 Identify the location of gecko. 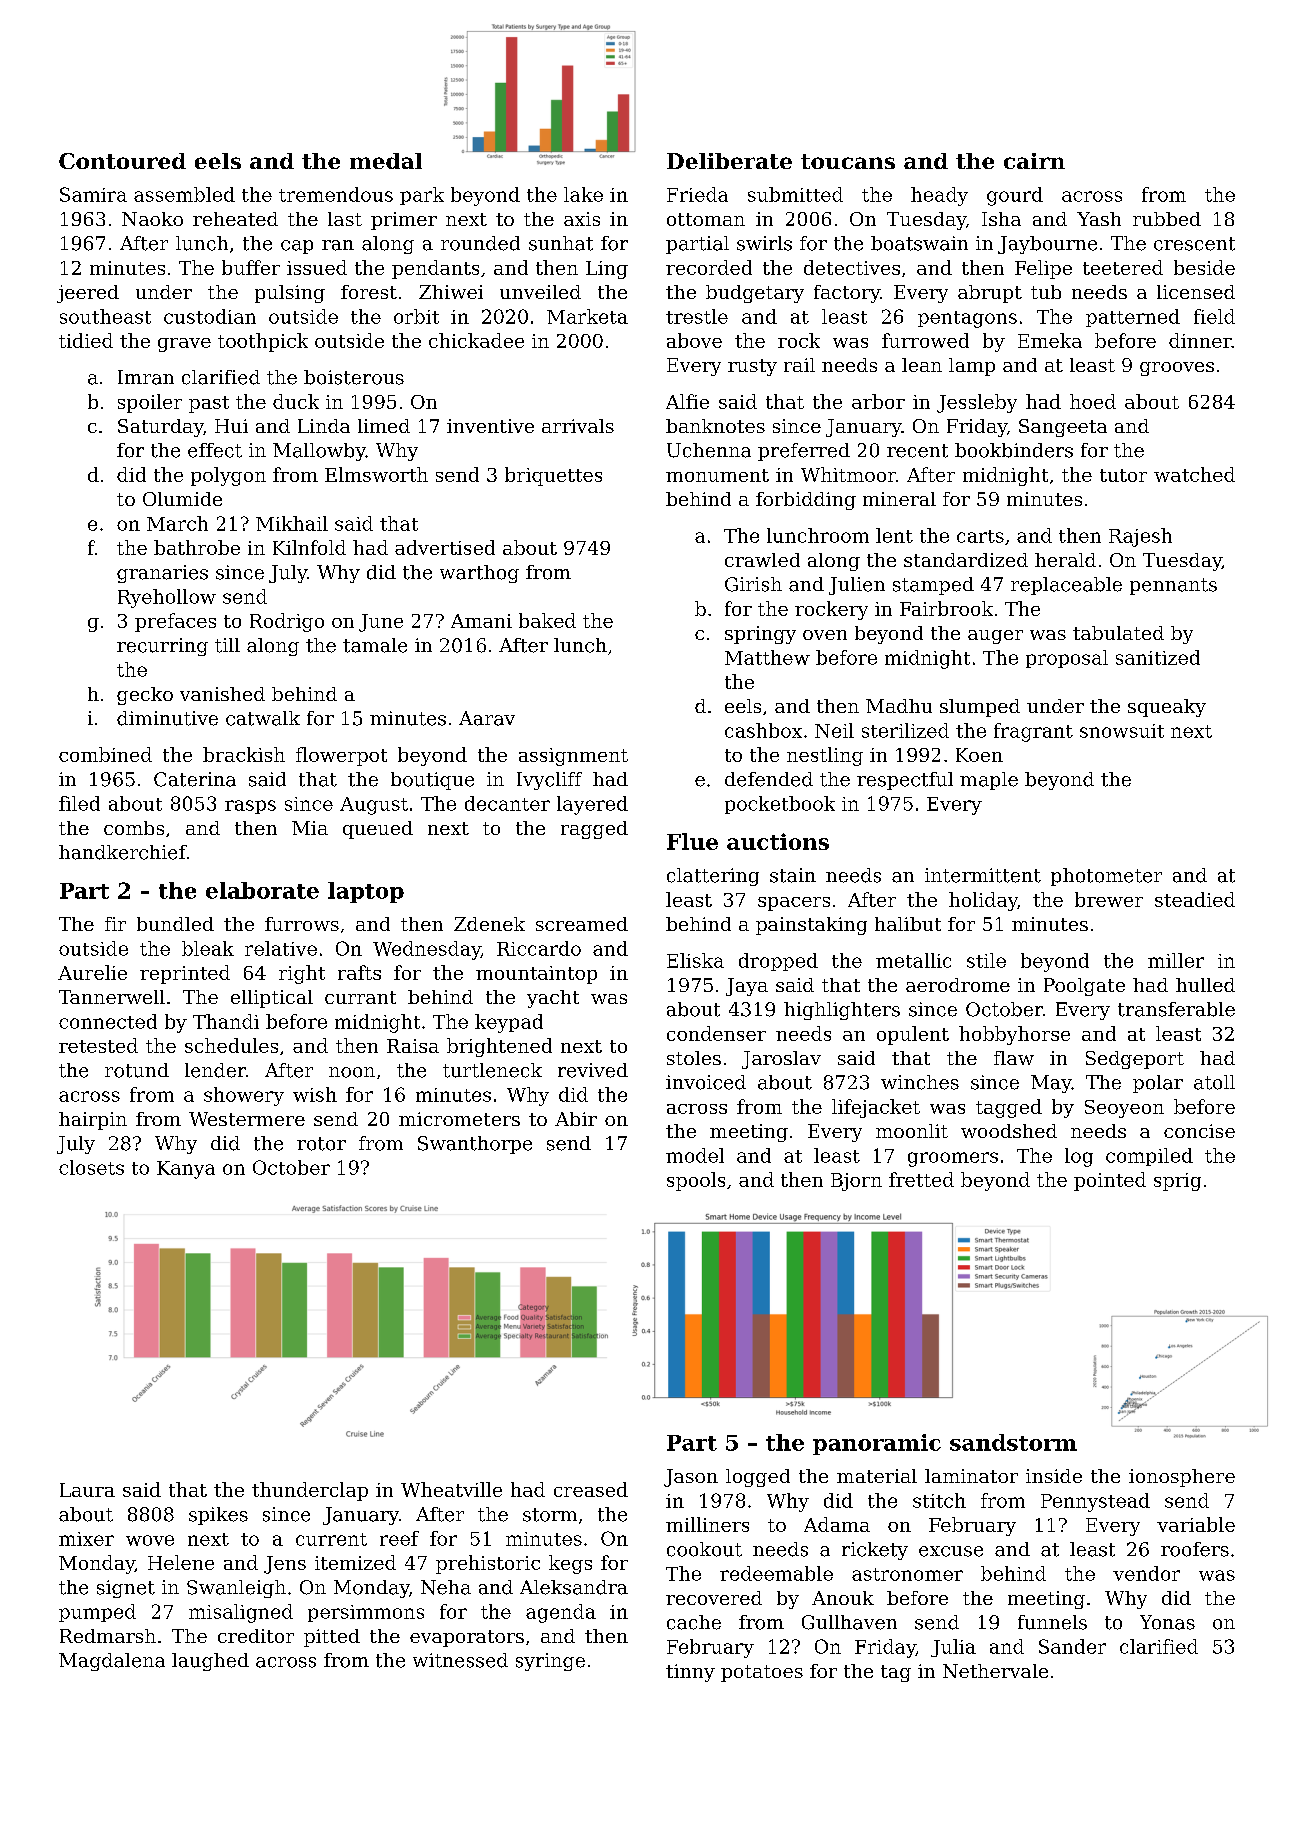
(145, 696).
